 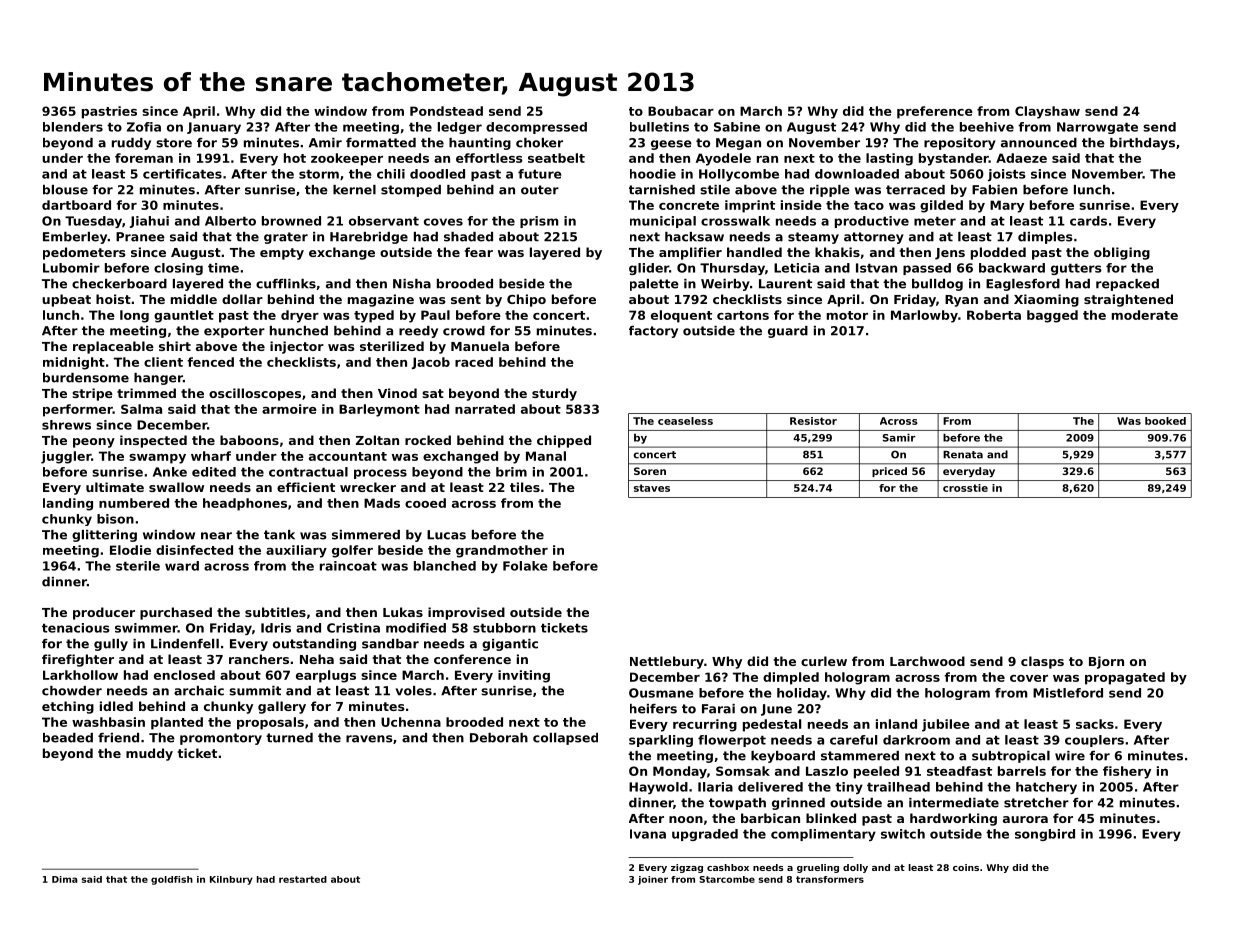 What do you see at coordinates (119, 284) in the page?
I see `checkerboard` at bounding box center [119, 284].
